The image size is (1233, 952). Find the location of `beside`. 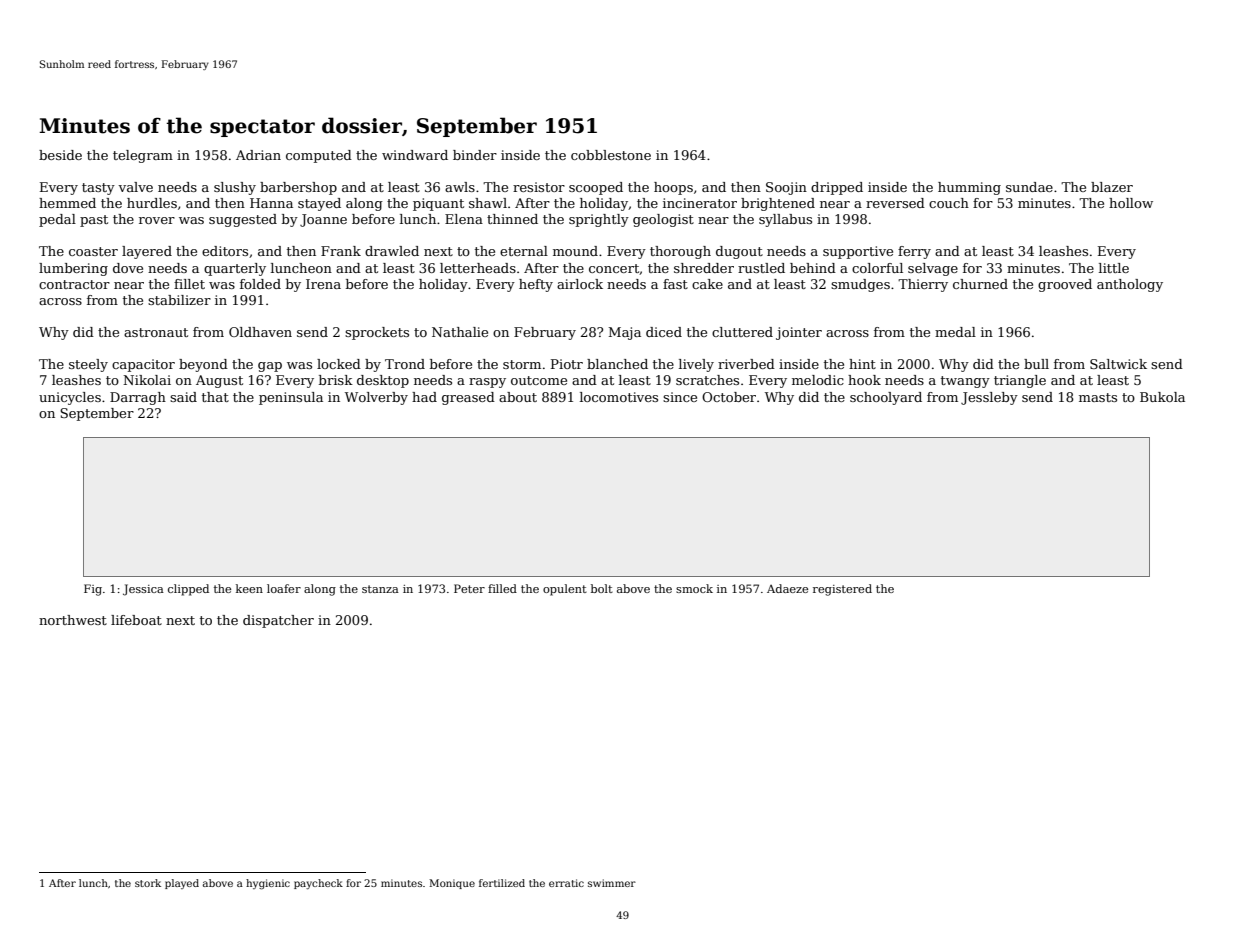

beside is located at coordinates (60, 155).
